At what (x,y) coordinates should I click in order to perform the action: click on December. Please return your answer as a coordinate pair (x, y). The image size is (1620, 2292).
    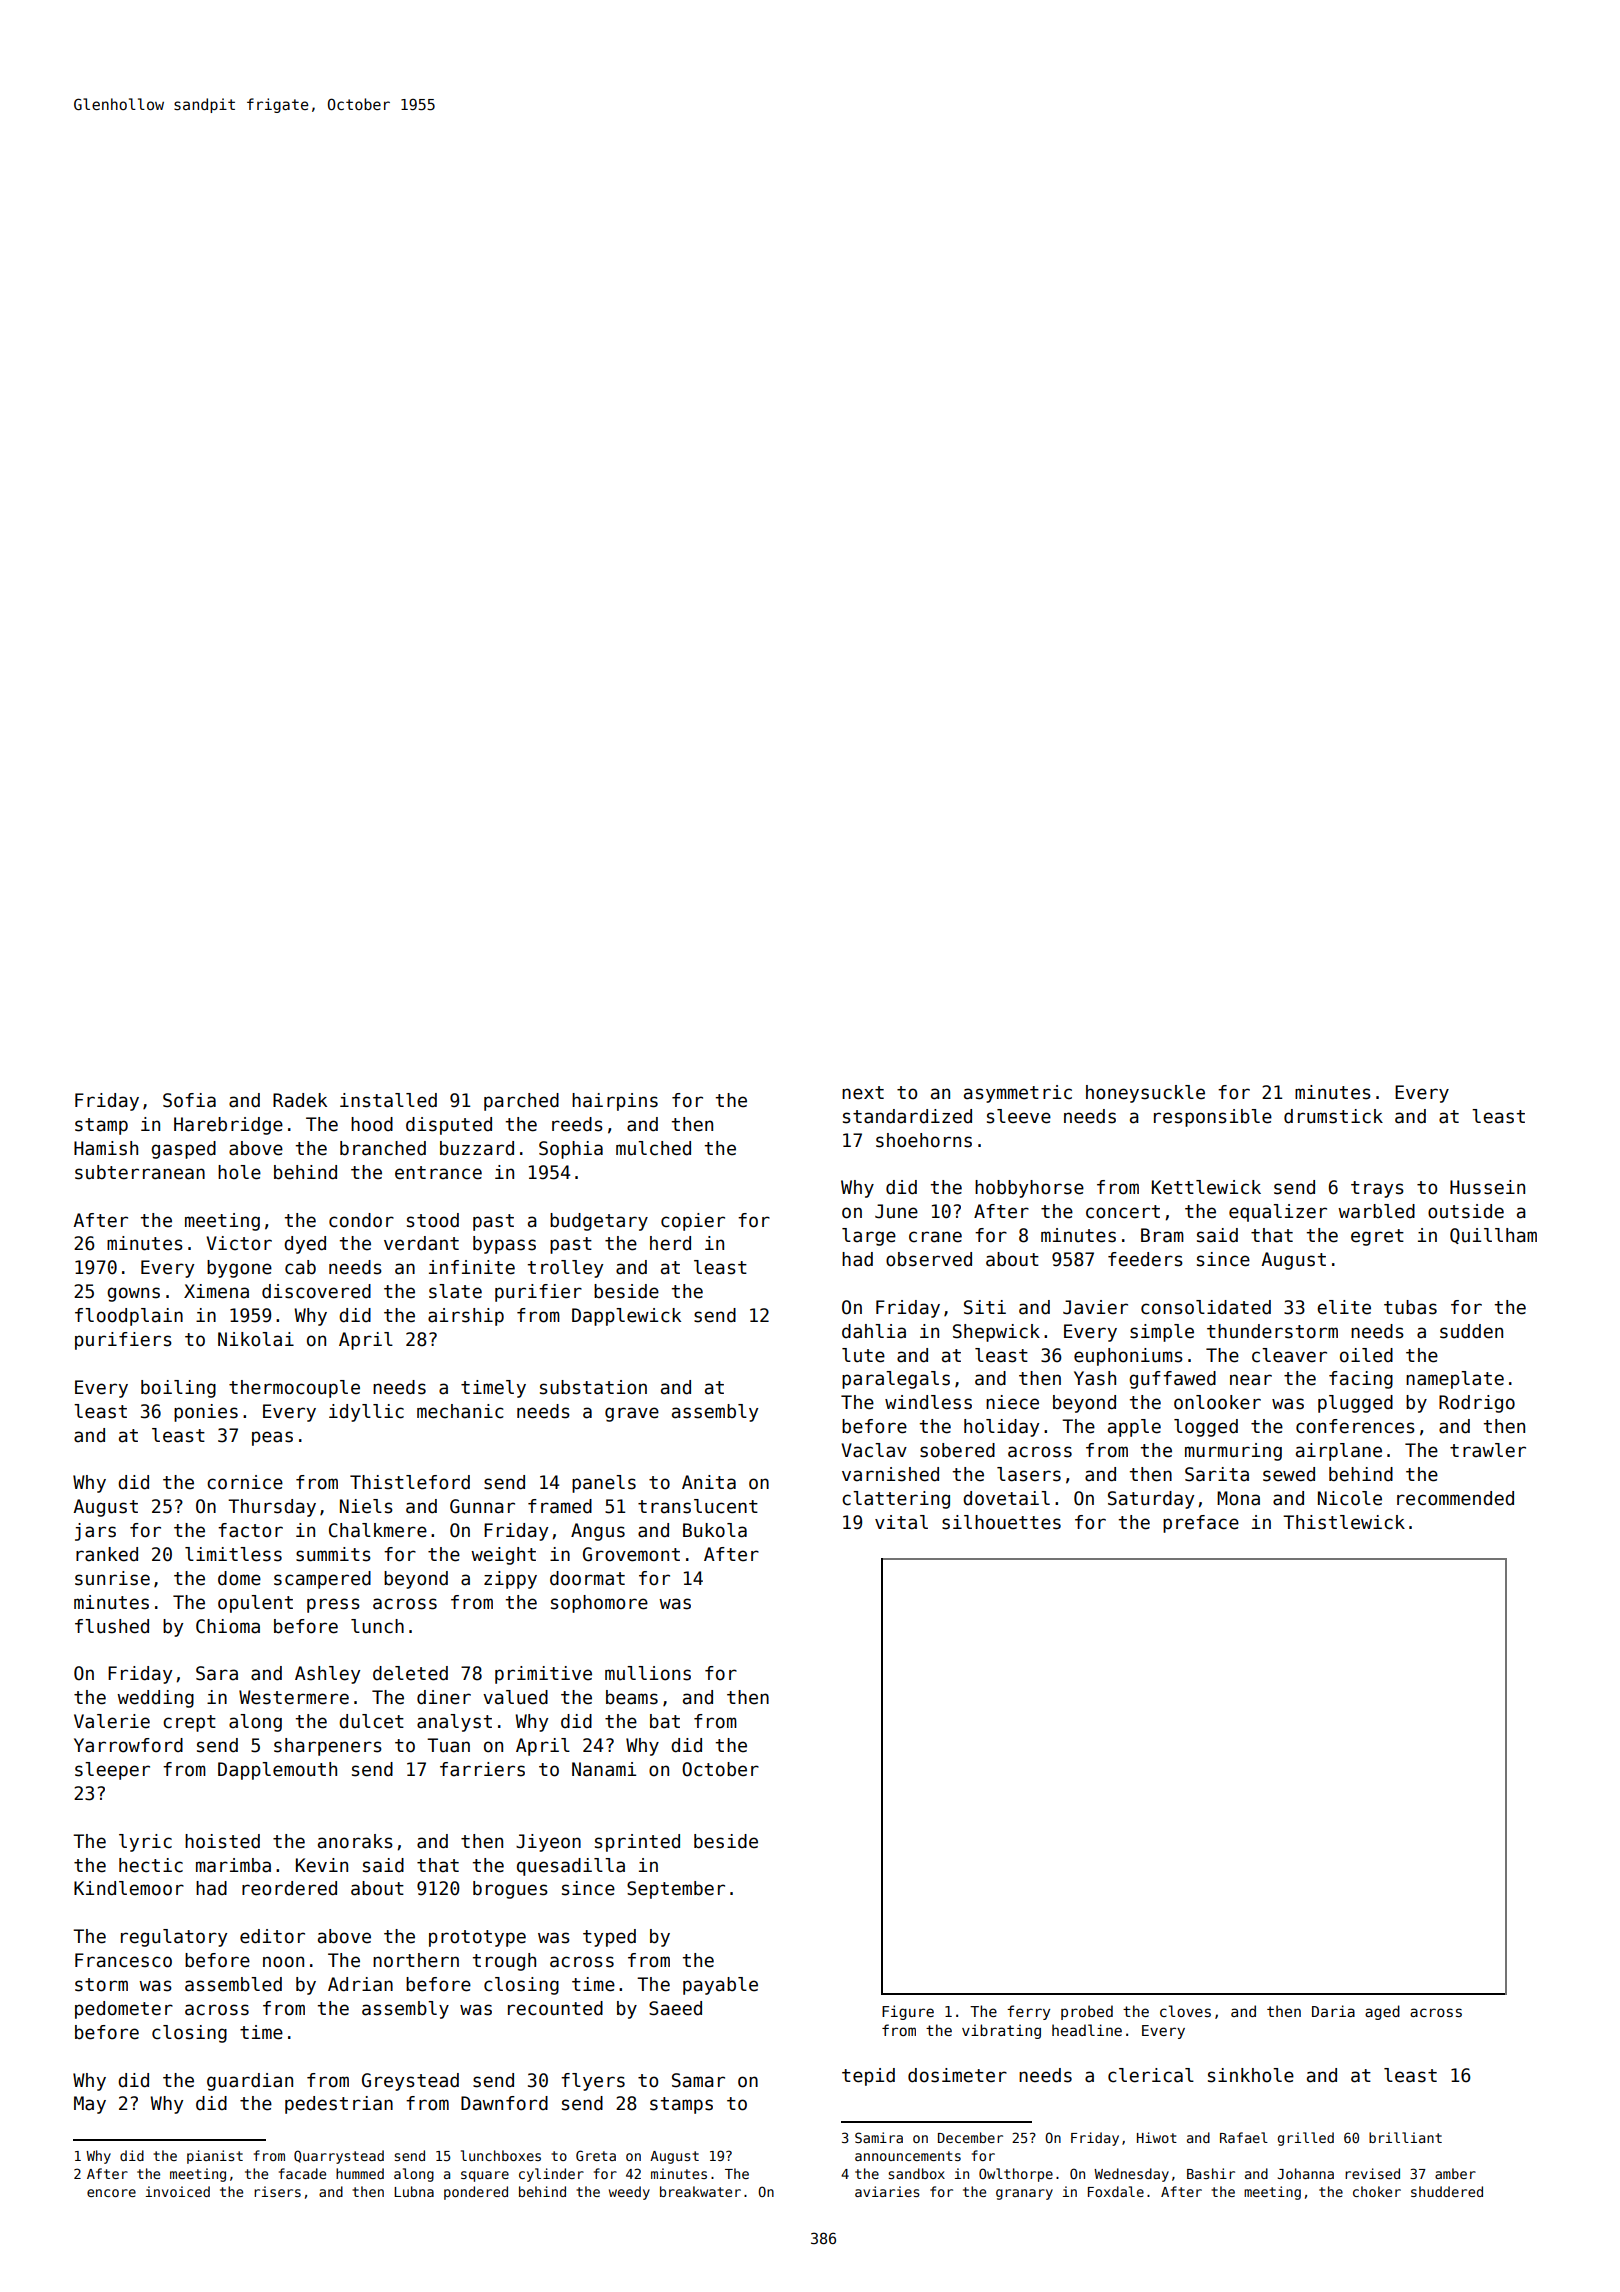
    Looking at the image, I should click on (970, 2137).
